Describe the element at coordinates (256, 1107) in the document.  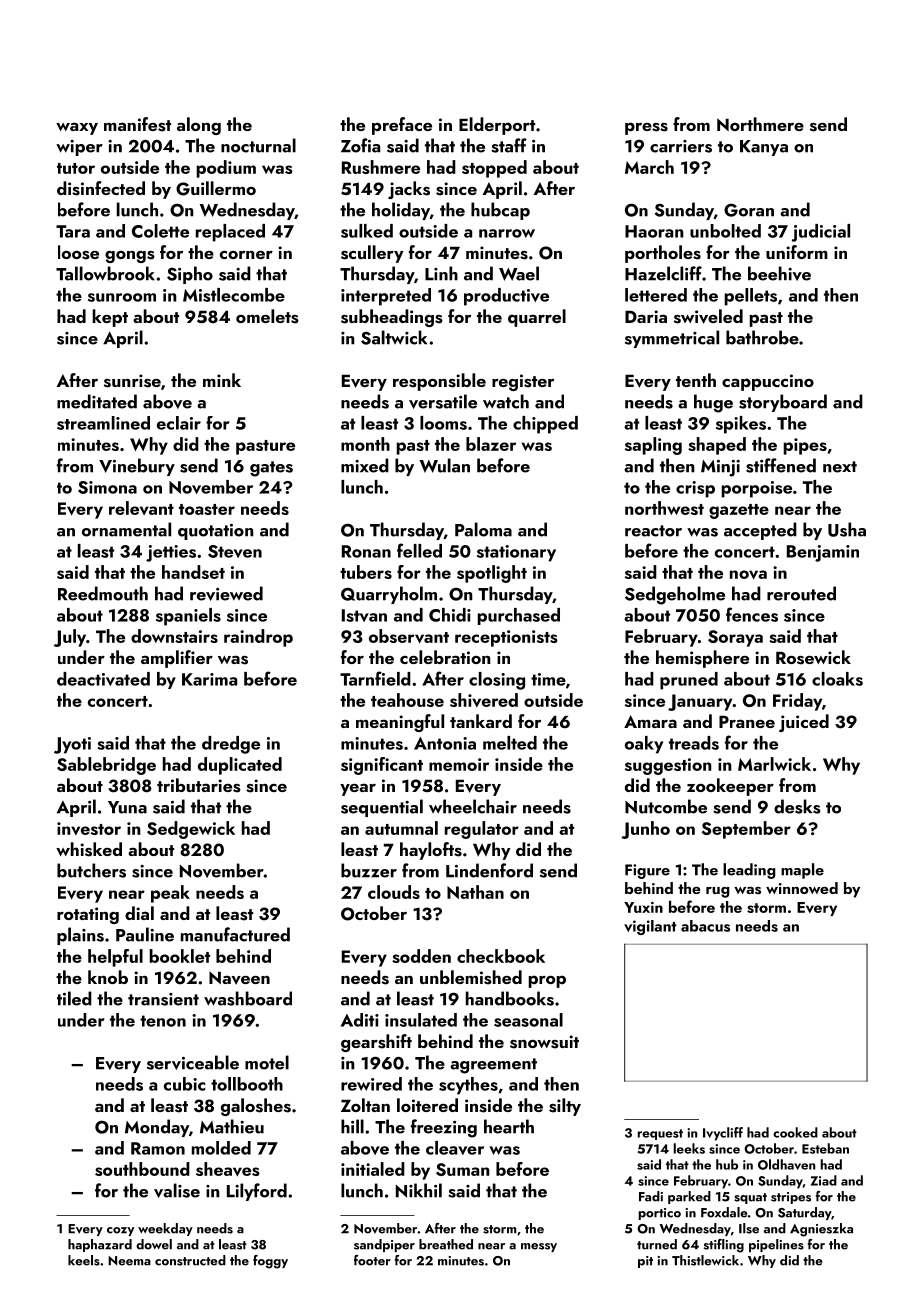
I see `galoshes` at that location.
